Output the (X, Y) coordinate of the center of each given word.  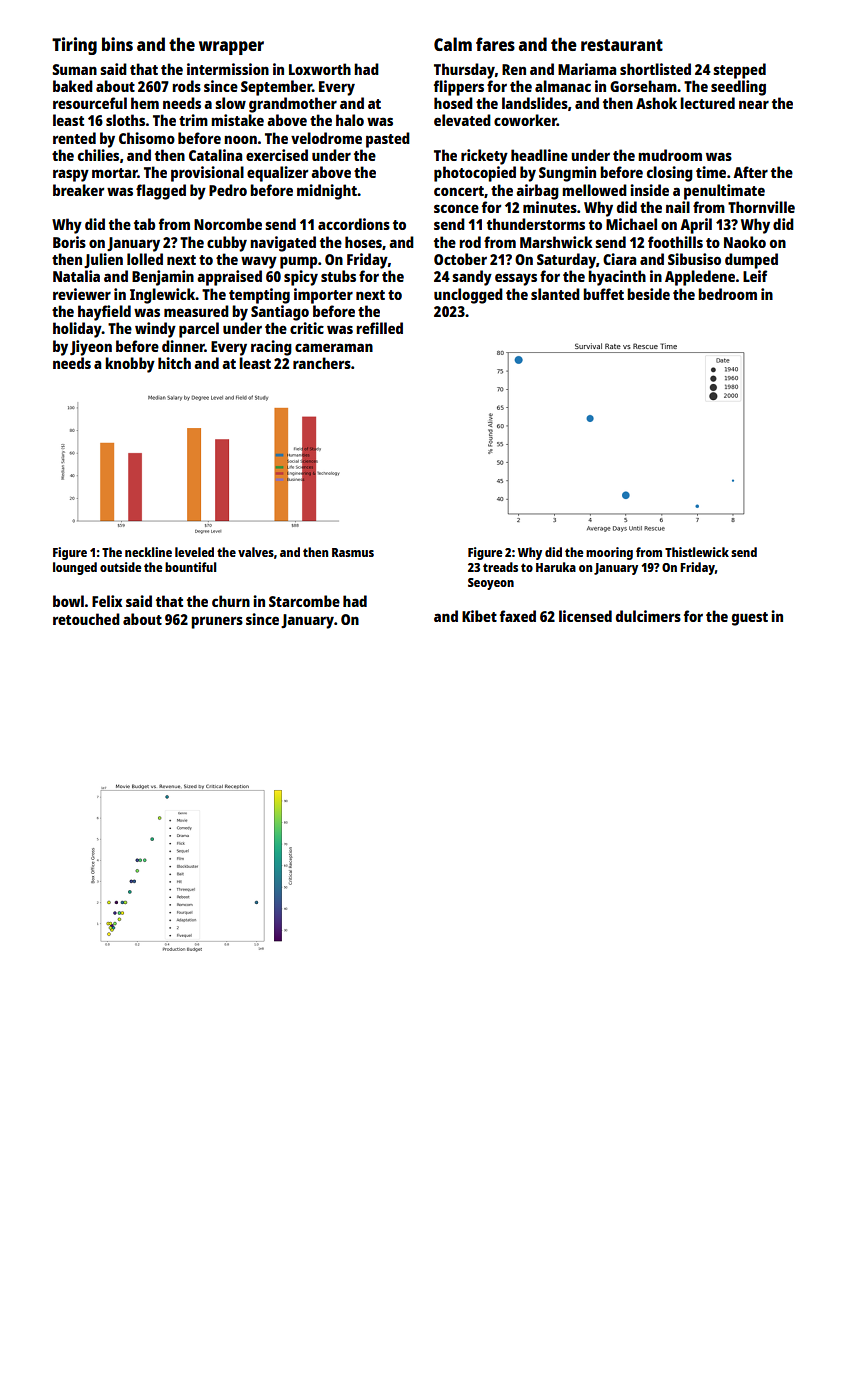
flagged (161, 192)
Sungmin (567, 174)
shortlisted (655, 69)
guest (750, 619)
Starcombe (304, 601)
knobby (130, 365)
